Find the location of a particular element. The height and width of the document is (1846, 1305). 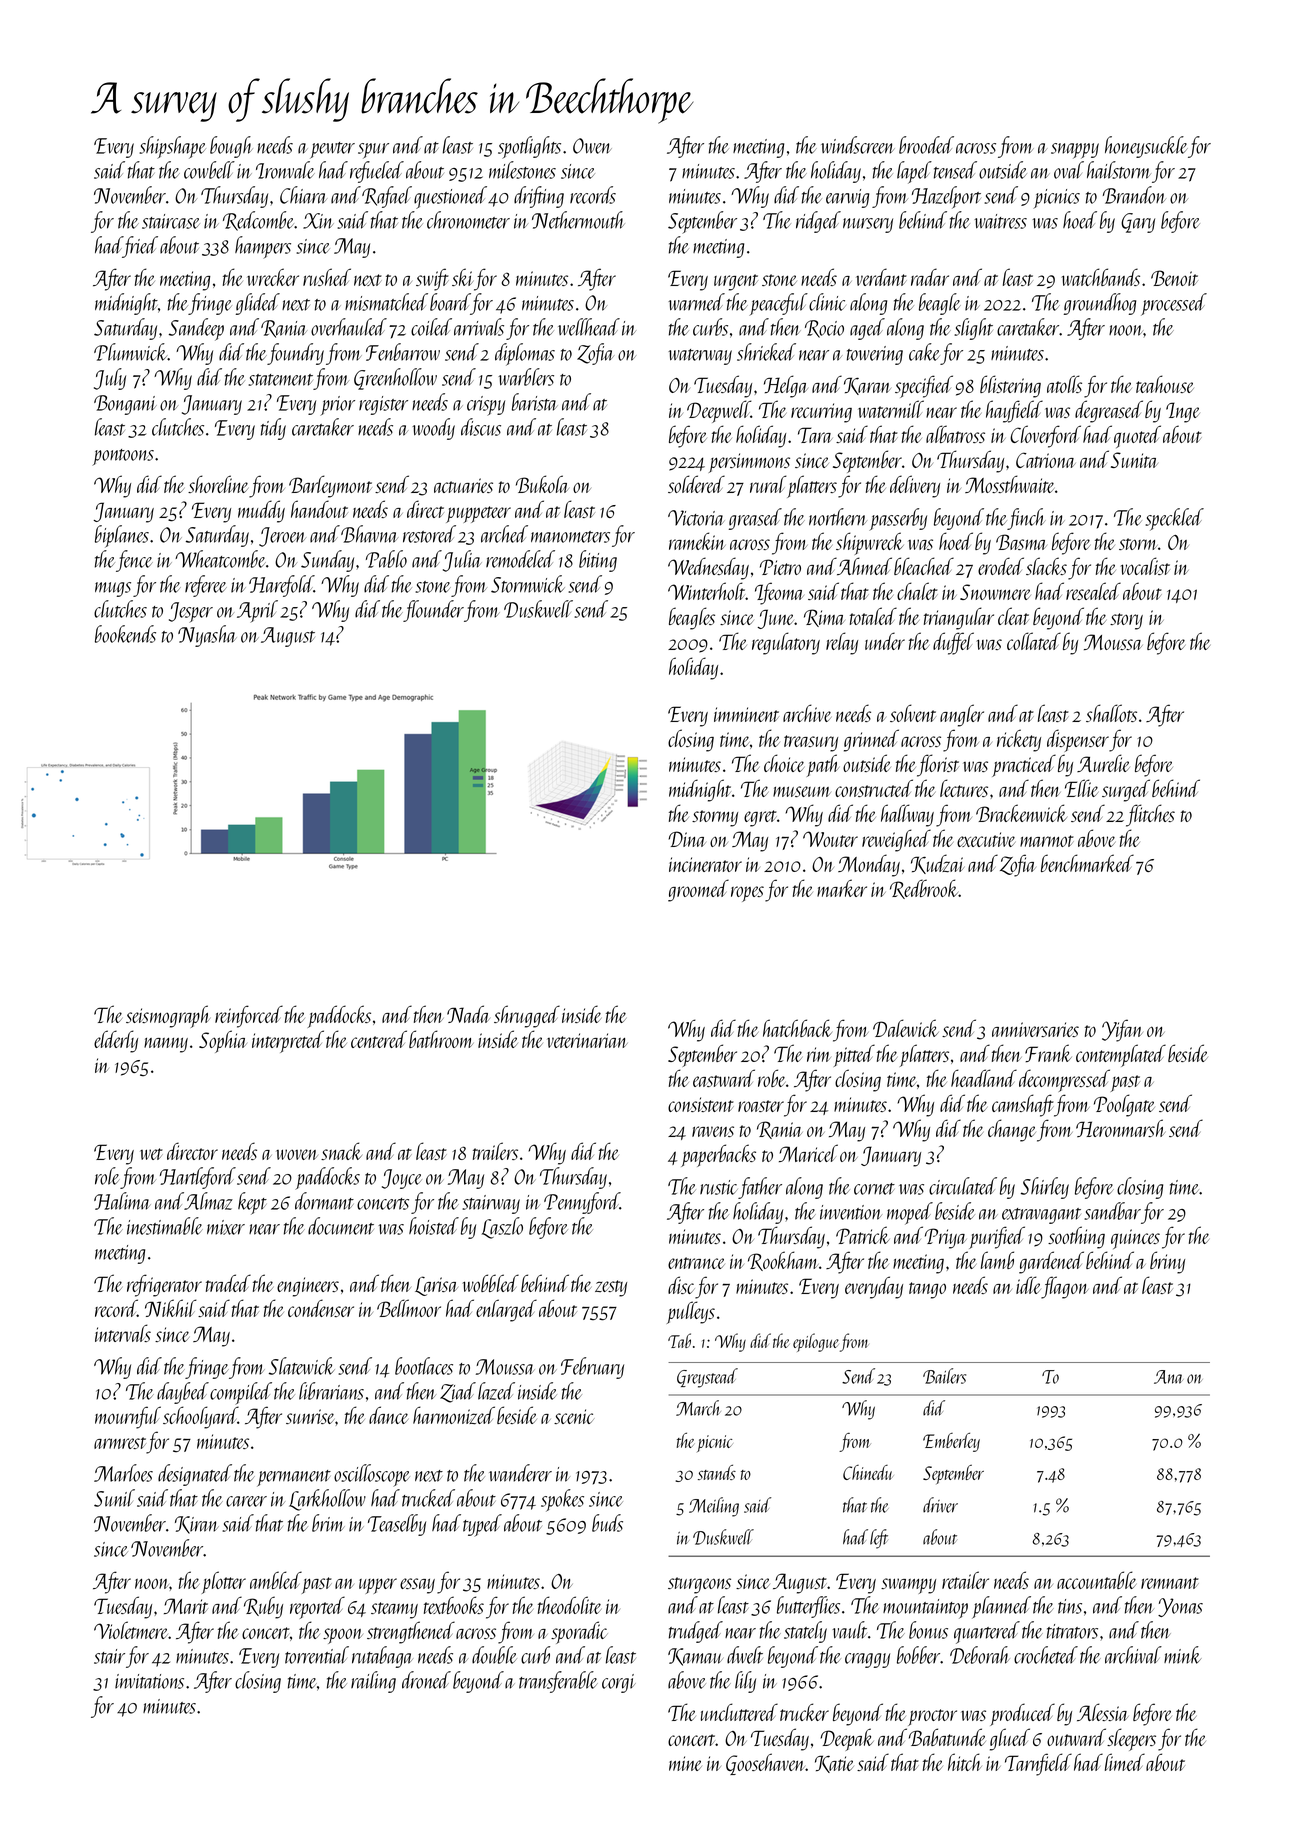

woven is located at coordinates (297, 1154).
